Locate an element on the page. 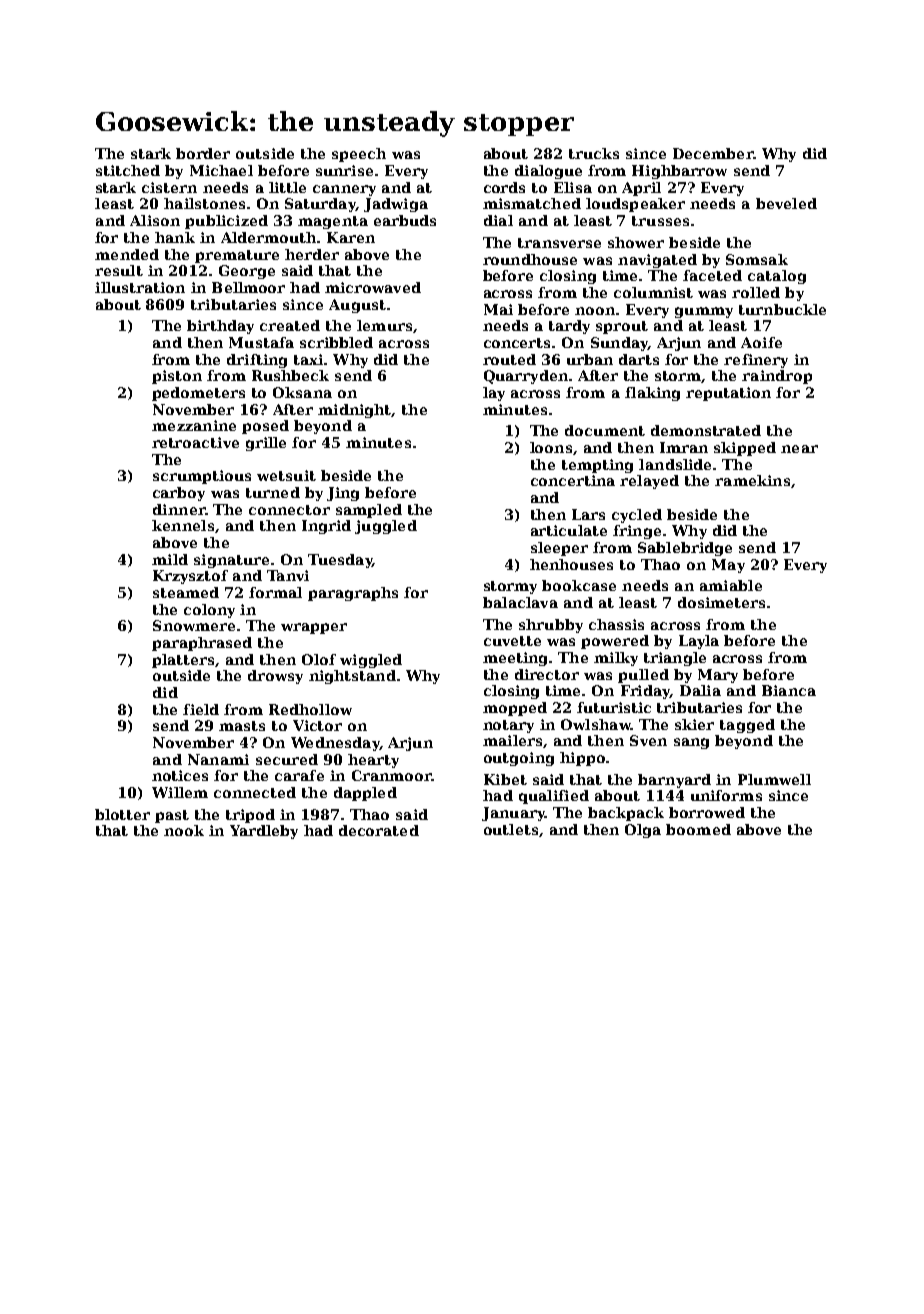 This document has width=924, height=1314. kennels is located at coordinates (183, 525).
